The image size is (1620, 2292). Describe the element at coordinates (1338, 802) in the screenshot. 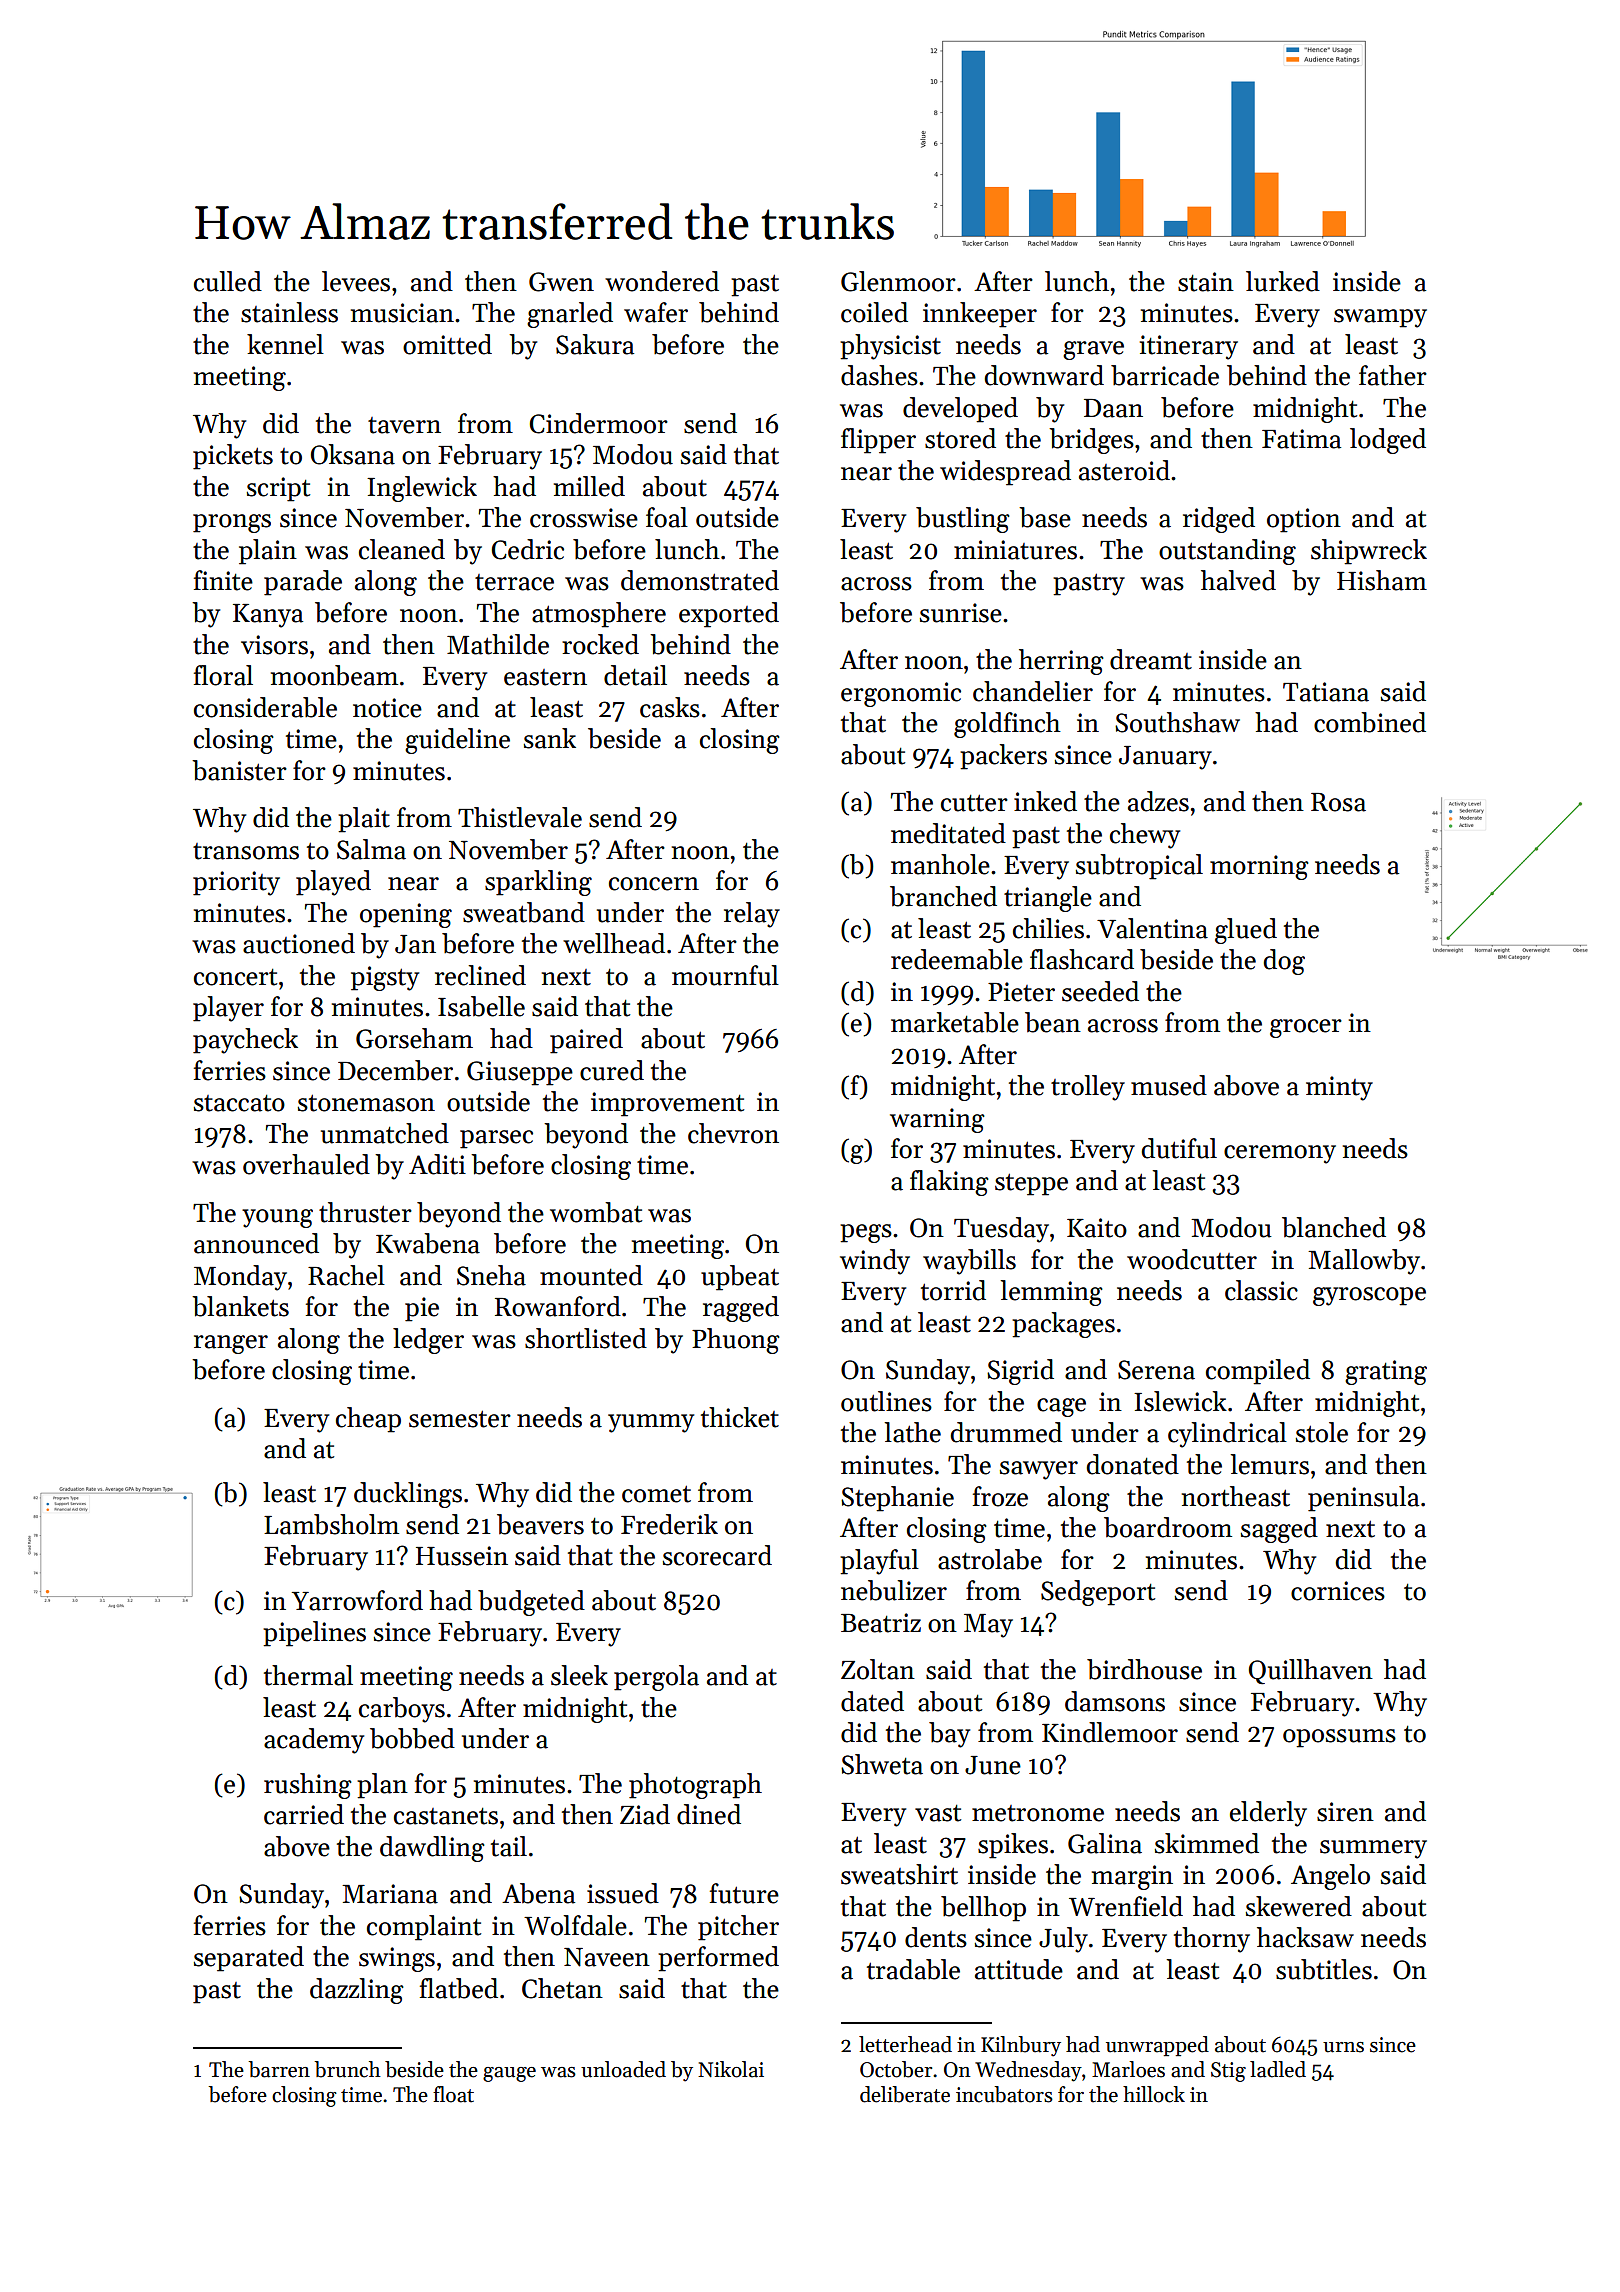

I see `Rosa` at that location.
